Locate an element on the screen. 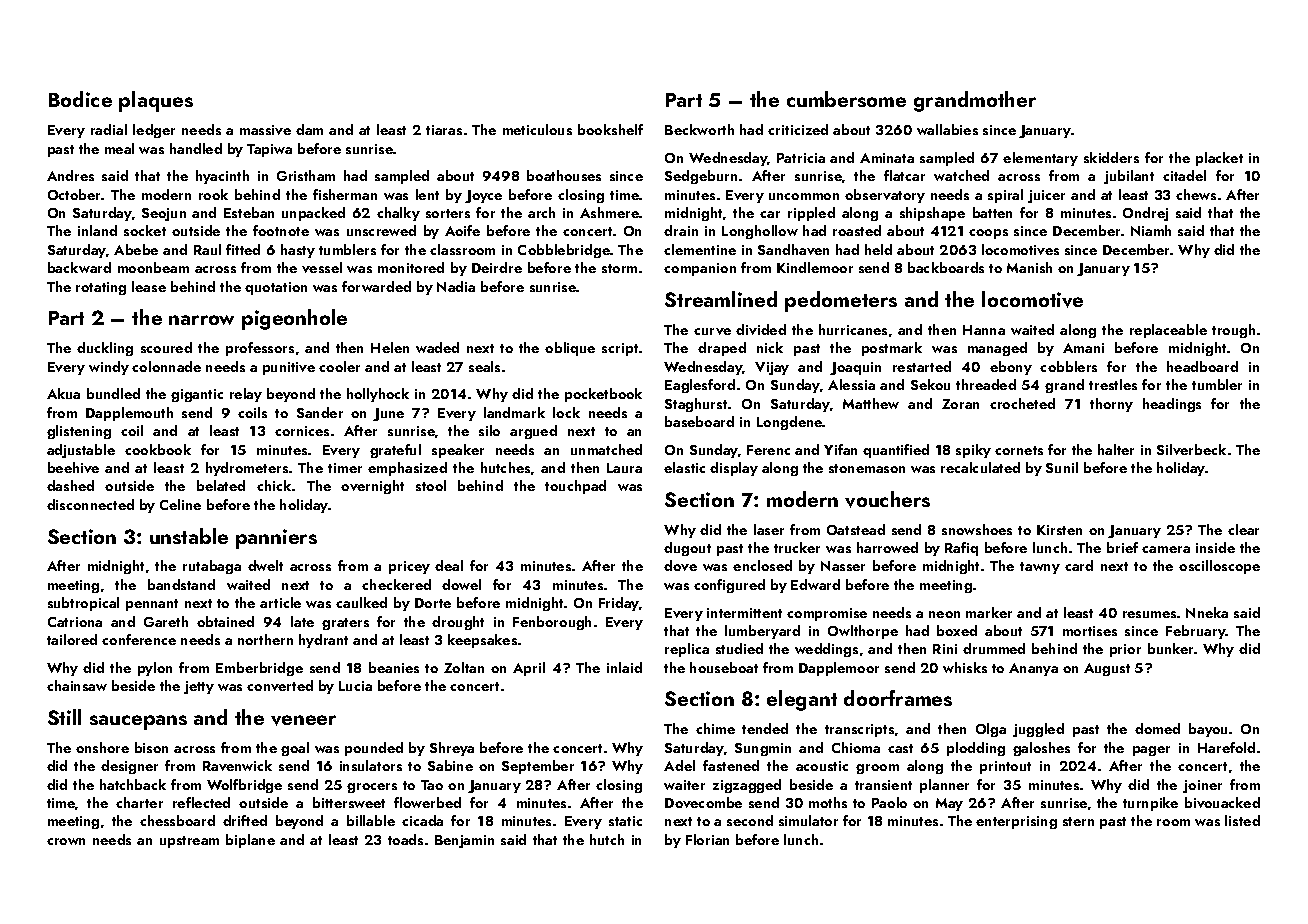 The image size is (1308, 924). Benjamin is located at coordinates (464, 841).
